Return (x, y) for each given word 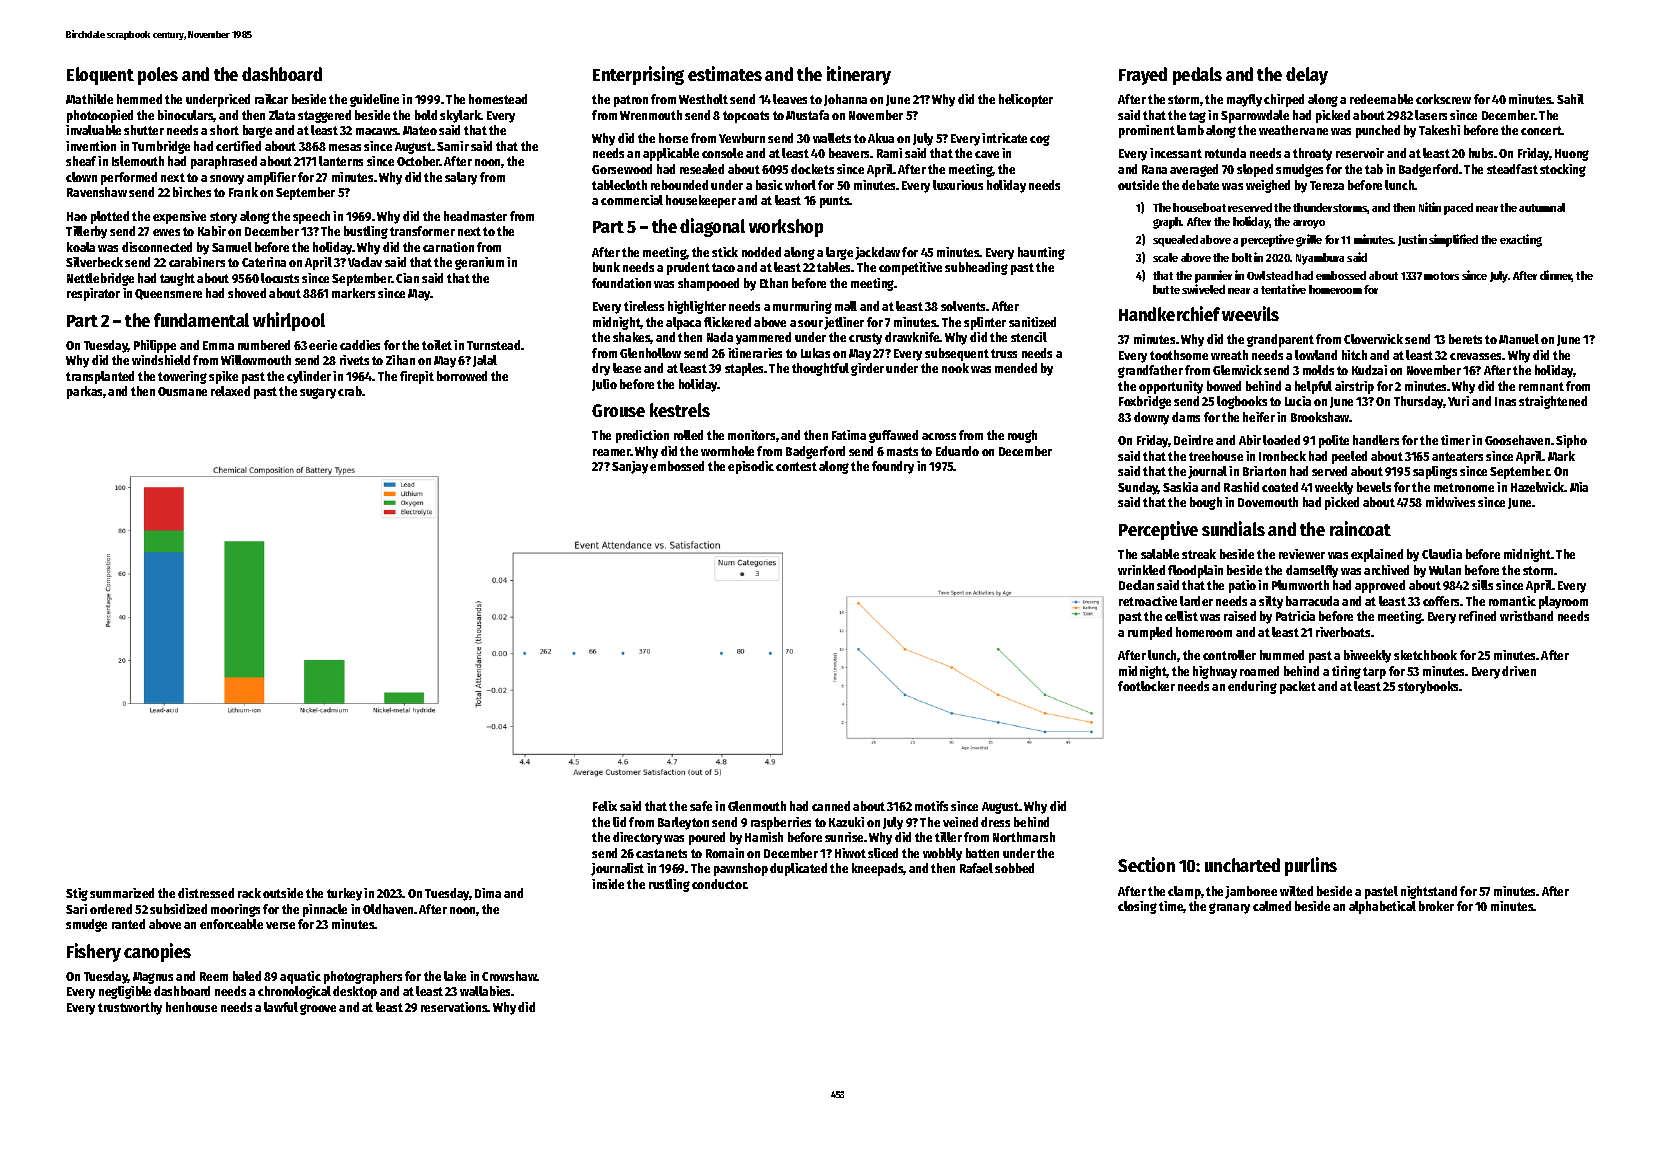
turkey (344, 894)
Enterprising (638, 75)
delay (1307, 76)
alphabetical (1382, 907)
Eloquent (100, 76)
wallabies (486, 991)
